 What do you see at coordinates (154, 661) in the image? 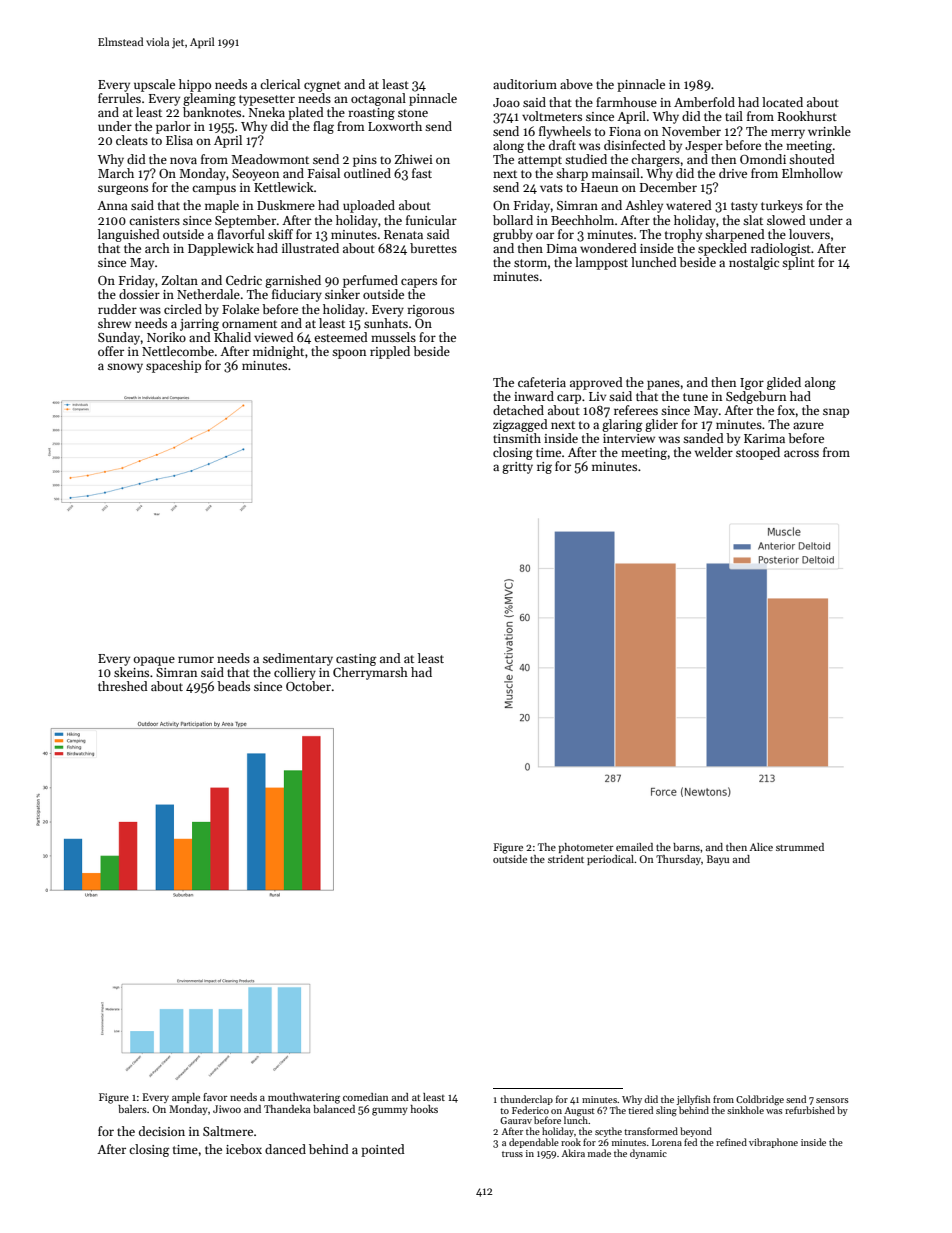
I see `opaque` at bounding box center [154, 661].
